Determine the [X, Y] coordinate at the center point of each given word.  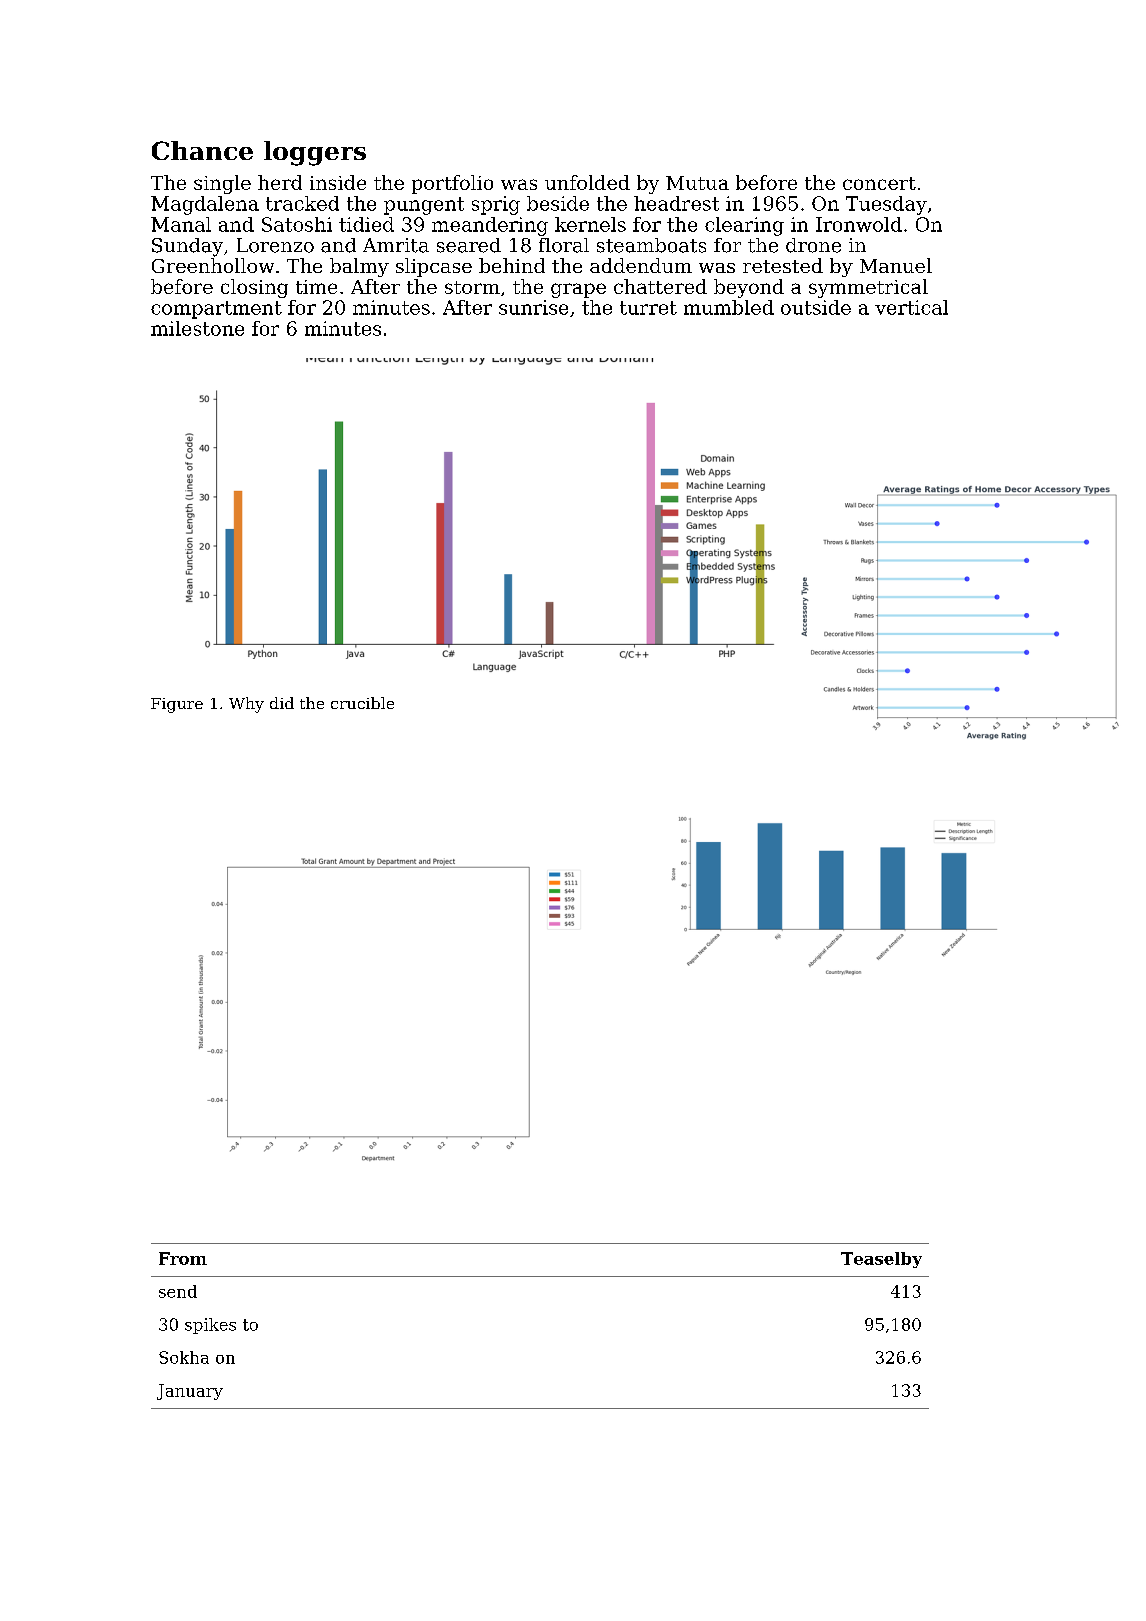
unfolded [587, 182]
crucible [362, 703]
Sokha [184, 1357]
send [178, 1291]
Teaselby [881, 1260]
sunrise [533, 307]
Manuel [896, 265]
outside [816, 307]
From [183, 1258]
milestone [197, 328]
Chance [202, 150]
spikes [210, 1326]
